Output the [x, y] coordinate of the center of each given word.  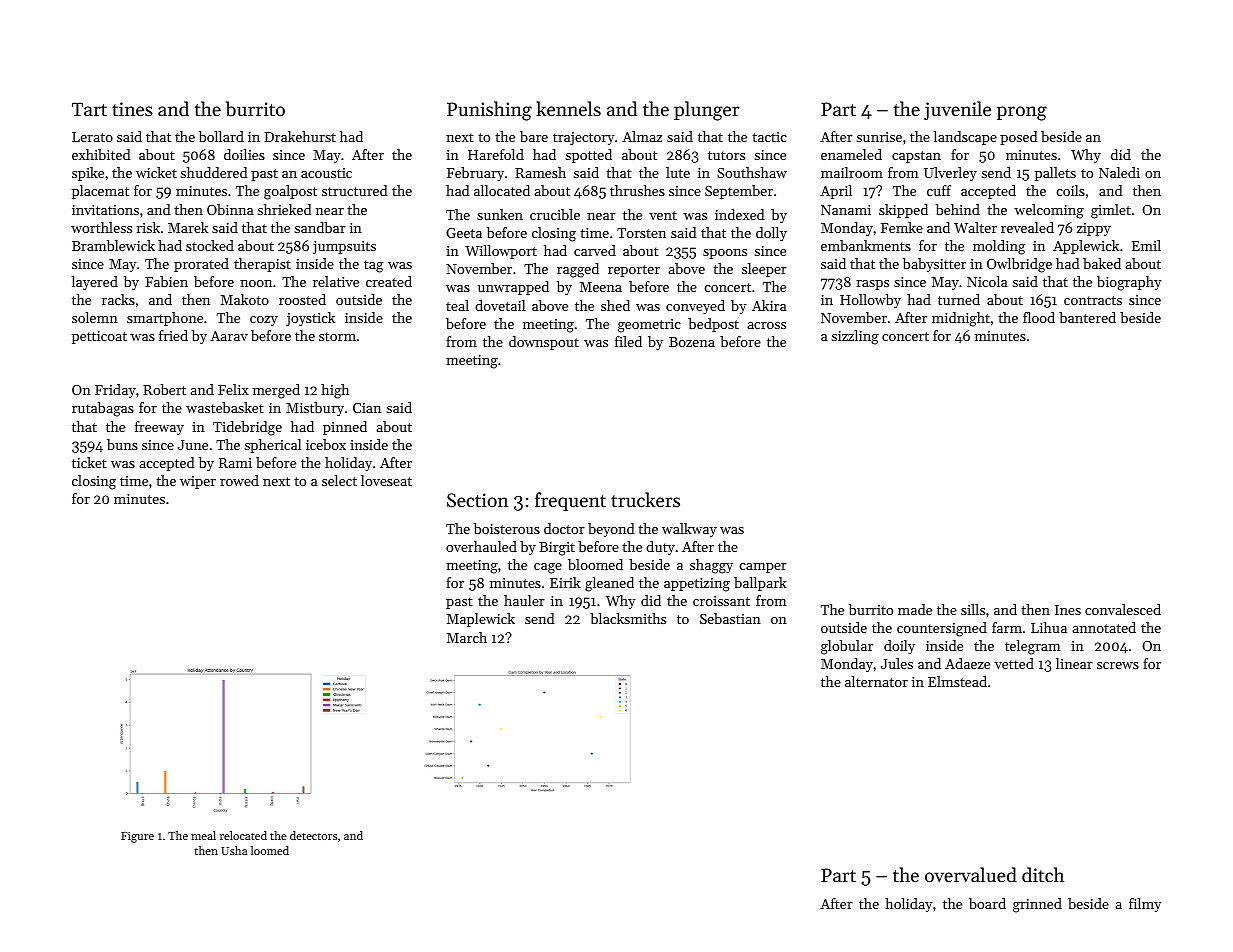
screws [1118, 665]
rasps [872, 285]
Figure [137, 837]
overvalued [971, 874]
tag [374, 266]
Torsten [641, 233]
